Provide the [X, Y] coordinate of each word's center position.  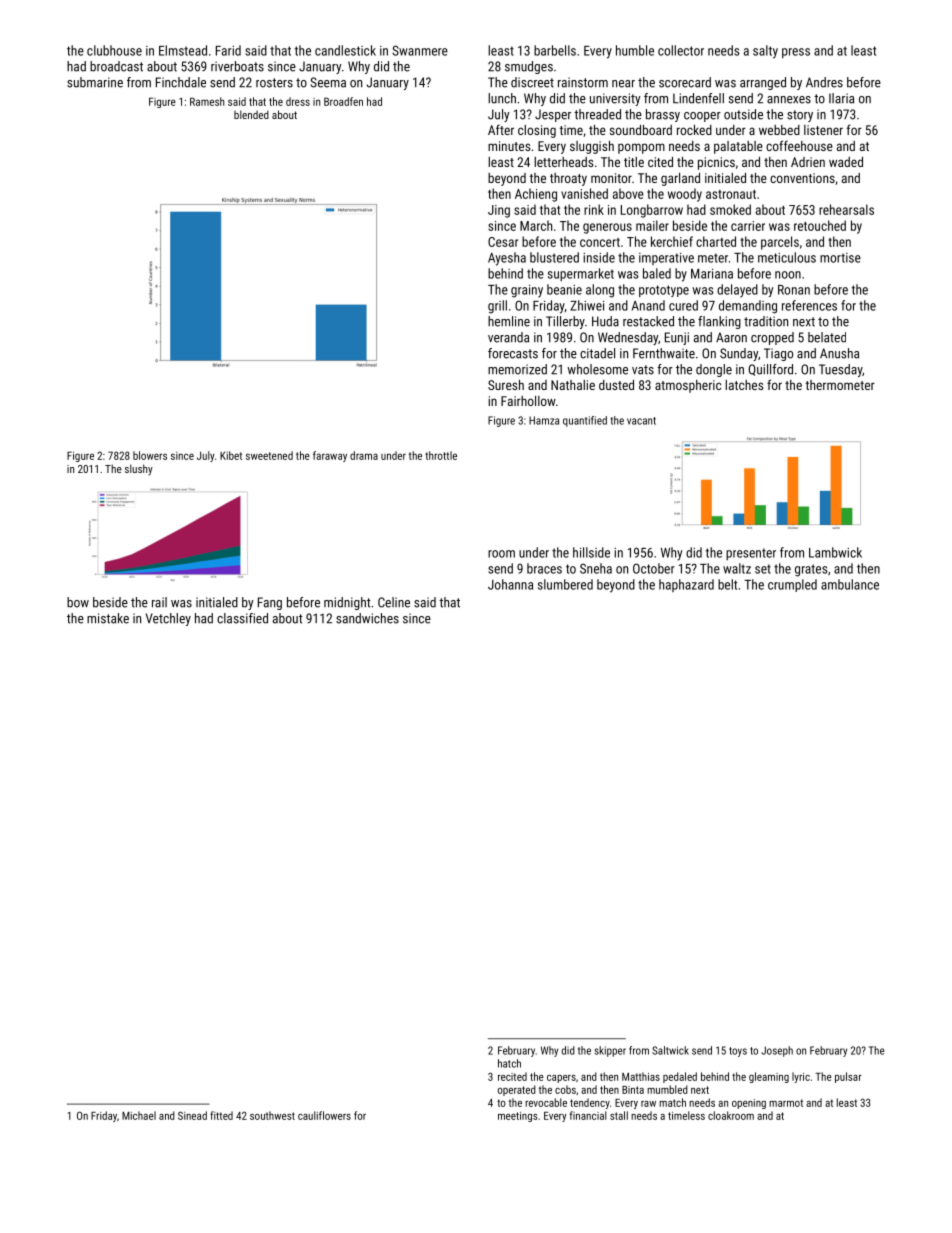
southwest [272, 1115]
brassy [663, 115]
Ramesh [207, 101]
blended [251, 114]
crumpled [792, 585]
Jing [499, 211]
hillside [591, 552]
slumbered [565, 584]
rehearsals [846, 209]
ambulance [850, 584]
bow [78, 602]
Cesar [503, 242]
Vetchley [168, 619]
